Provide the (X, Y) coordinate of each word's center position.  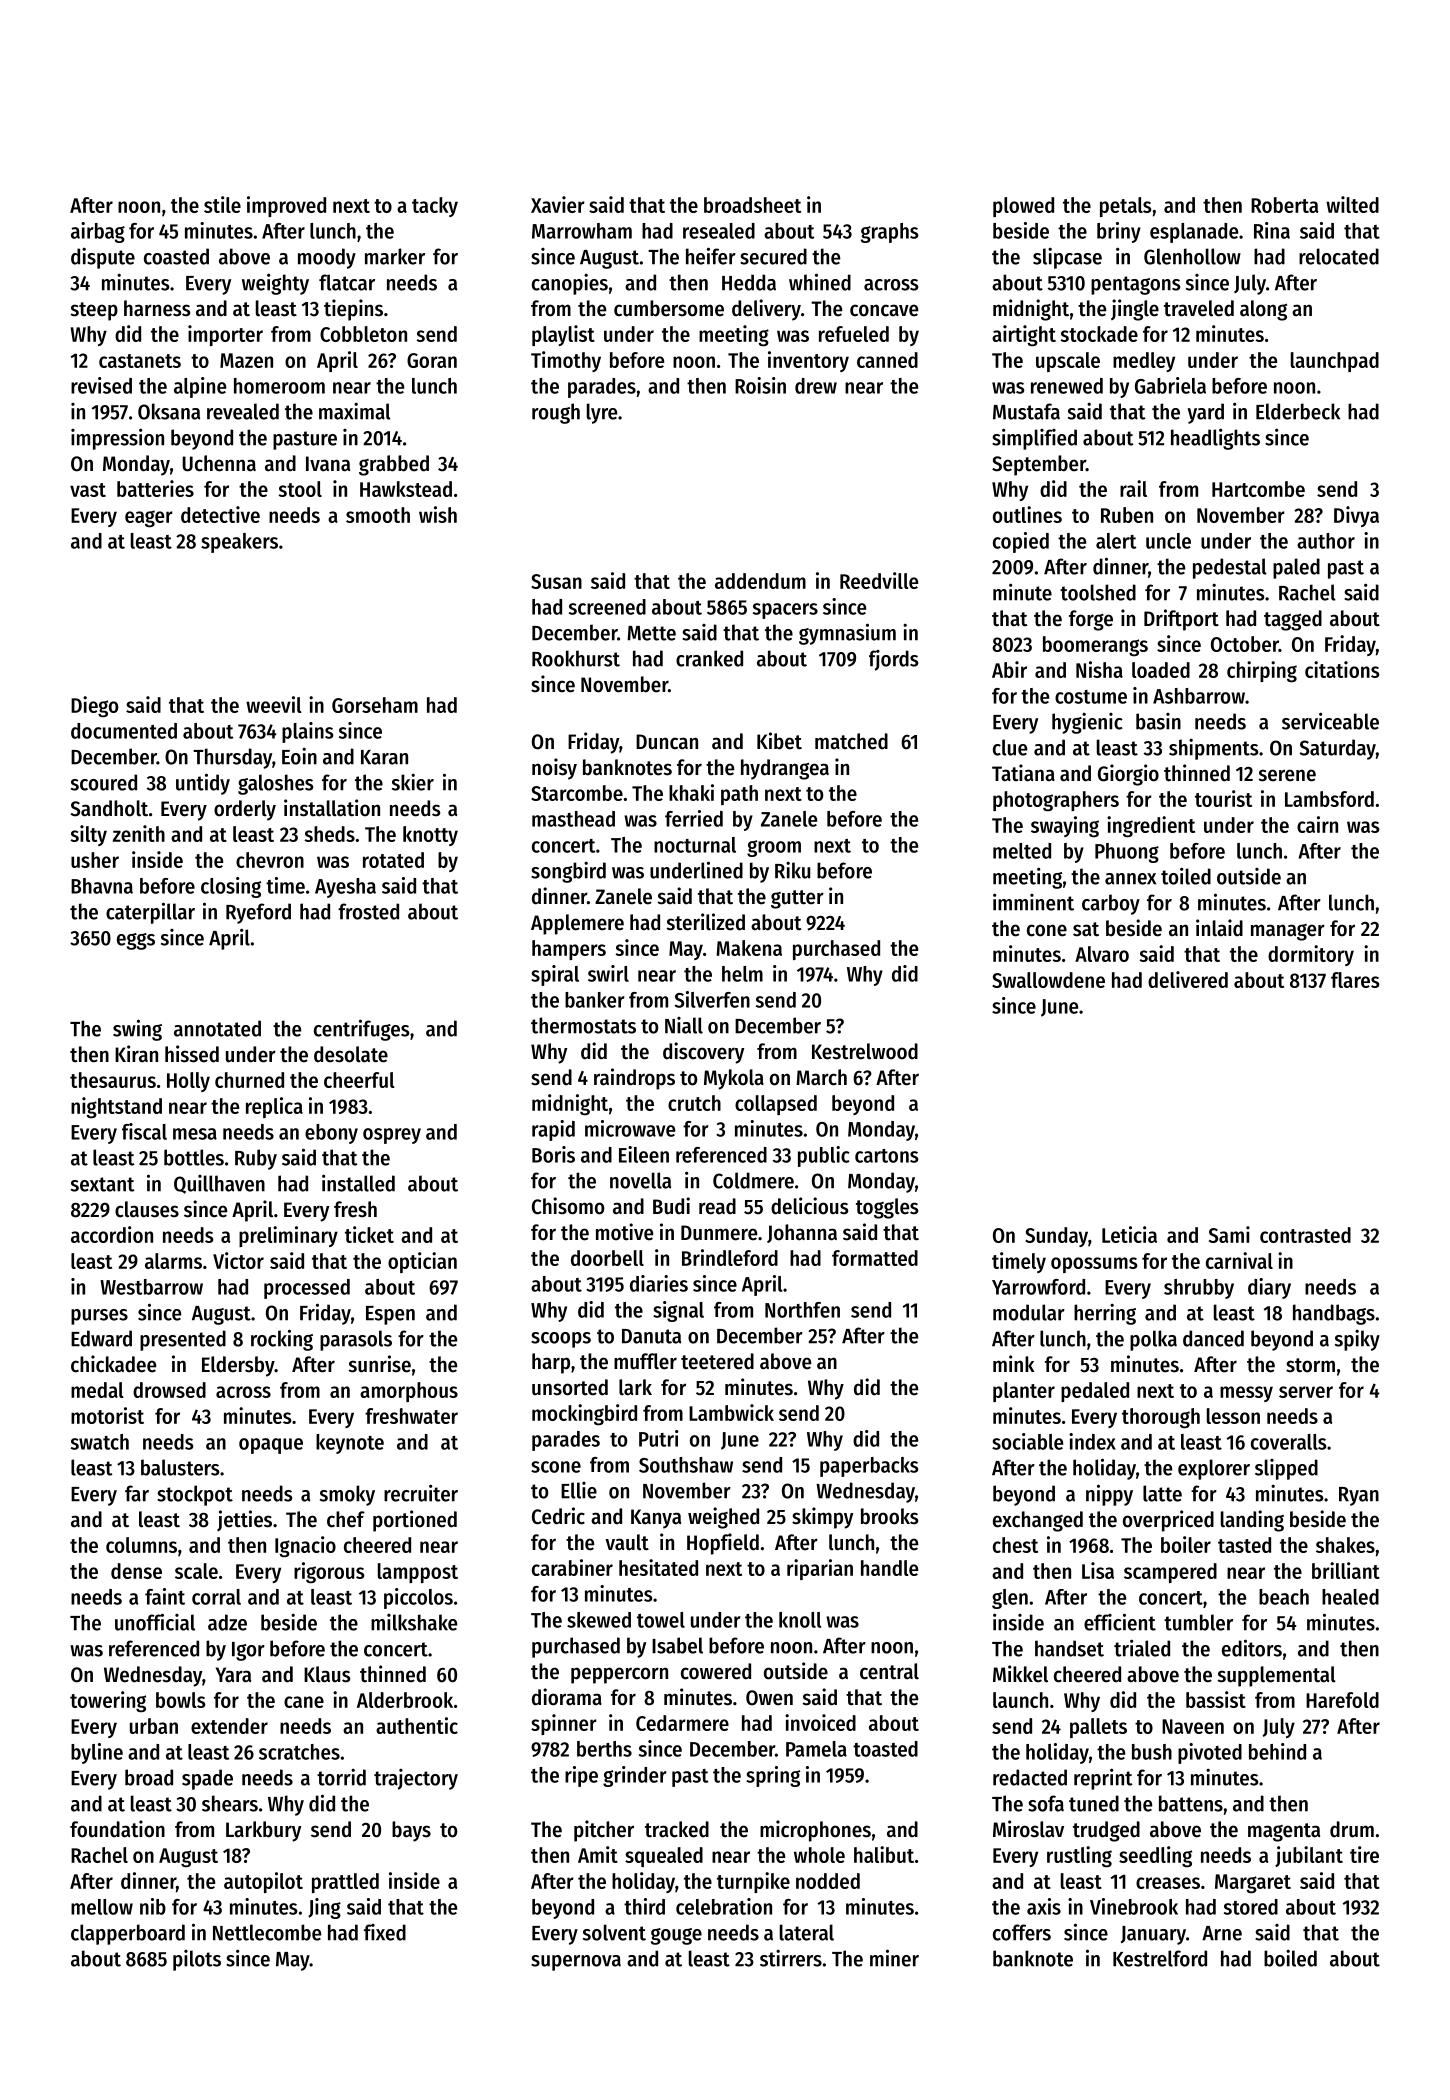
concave (884, 310)
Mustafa (1026, 411)
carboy (1111, 904)
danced (1213, 1338)
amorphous (409, 1392)
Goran (432, 360)
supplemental (1277, 1676)
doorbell (607, 1258)
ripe (581, 1776)
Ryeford (258, 913)
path (739, 795)
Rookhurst (576, 658)
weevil (274, 704)
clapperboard (128, 1934)
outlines (1027, 514)
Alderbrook (405, 1700)
